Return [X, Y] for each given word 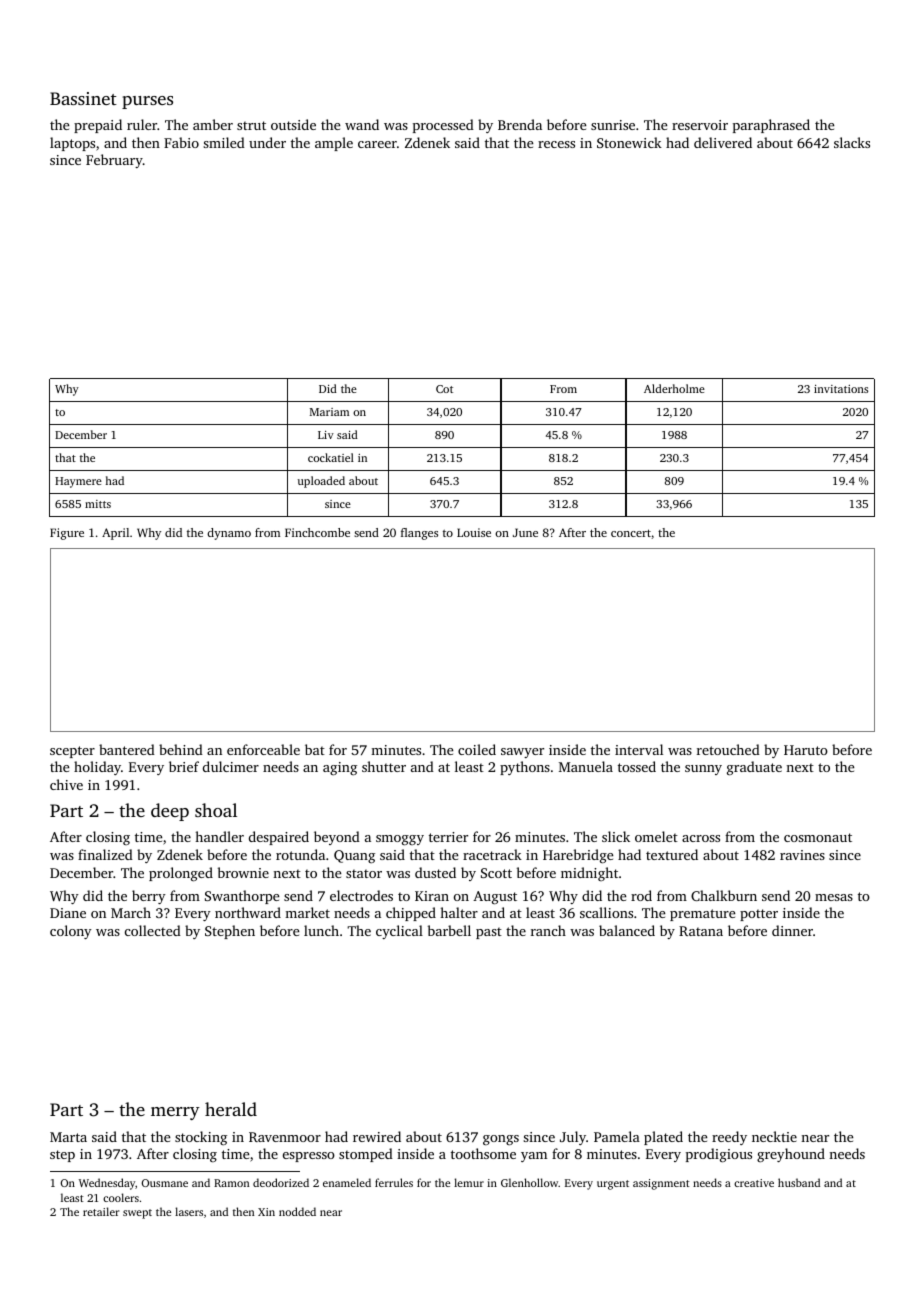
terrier [448, 837]
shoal [216, 810]
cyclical [399, 932]
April [115, 534]
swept [137, 1214]
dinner [792, 930]
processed [443, 126]
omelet [656, 836]
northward [248, 912]
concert [631, 533]
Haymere [78, 482]
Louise [474, 532]
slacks [852, 142]
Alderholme [674, 388]
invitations [841, 389]
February [114, 161]
